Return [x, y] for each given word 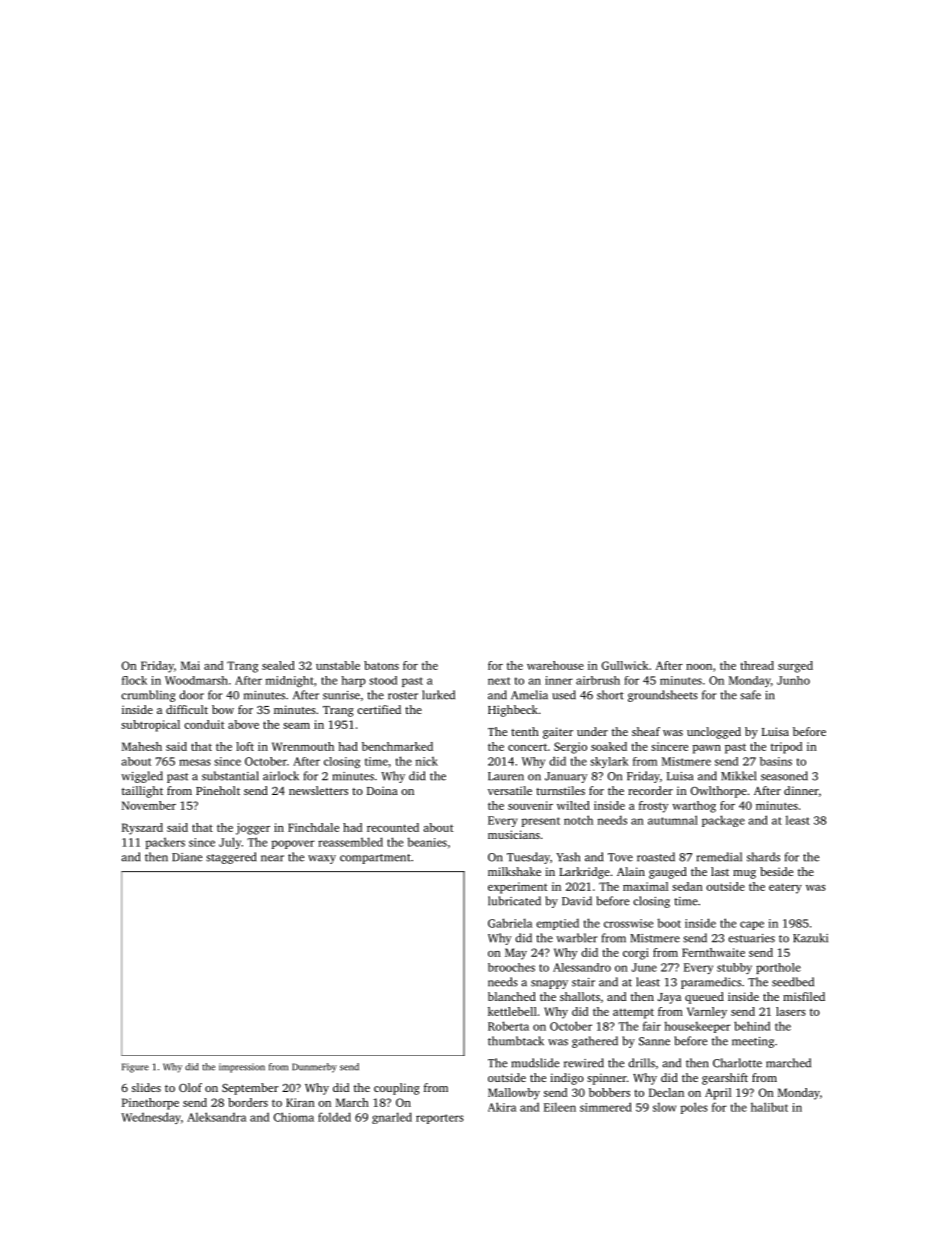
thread [757, 665]
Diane [187, 857]
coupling [397, 1089]
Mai [190, 665]
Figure [135, 1068]
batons [381, 665]
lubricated [514, 901]
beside [776, 871]
